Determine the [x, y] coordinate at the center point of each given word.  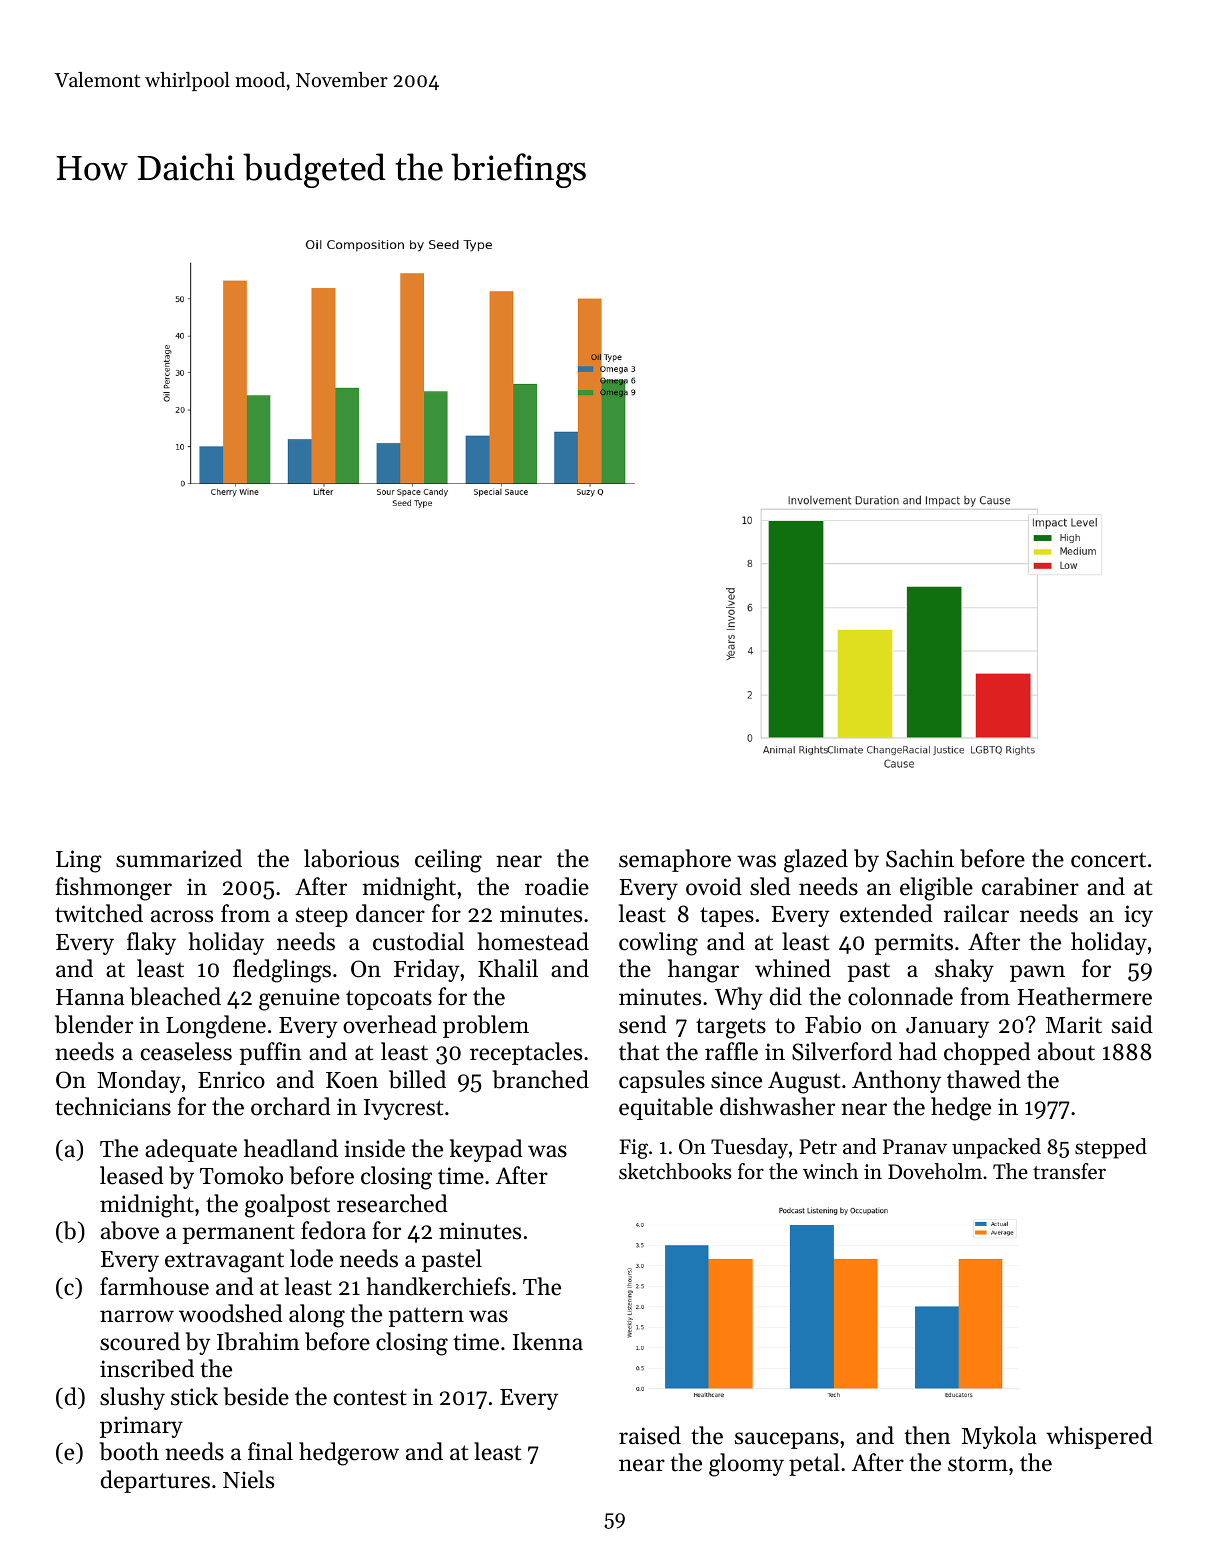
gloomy [746, 1465]
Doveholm [935, 1171]
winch [830, 1171]
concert [1108, 860]
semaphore [675, 860]
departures [155, 1481]
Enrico [231, 1080]
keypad [486, 1150]
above [130, 1230]
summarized [179, 858]
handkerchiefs [438, 1286]
